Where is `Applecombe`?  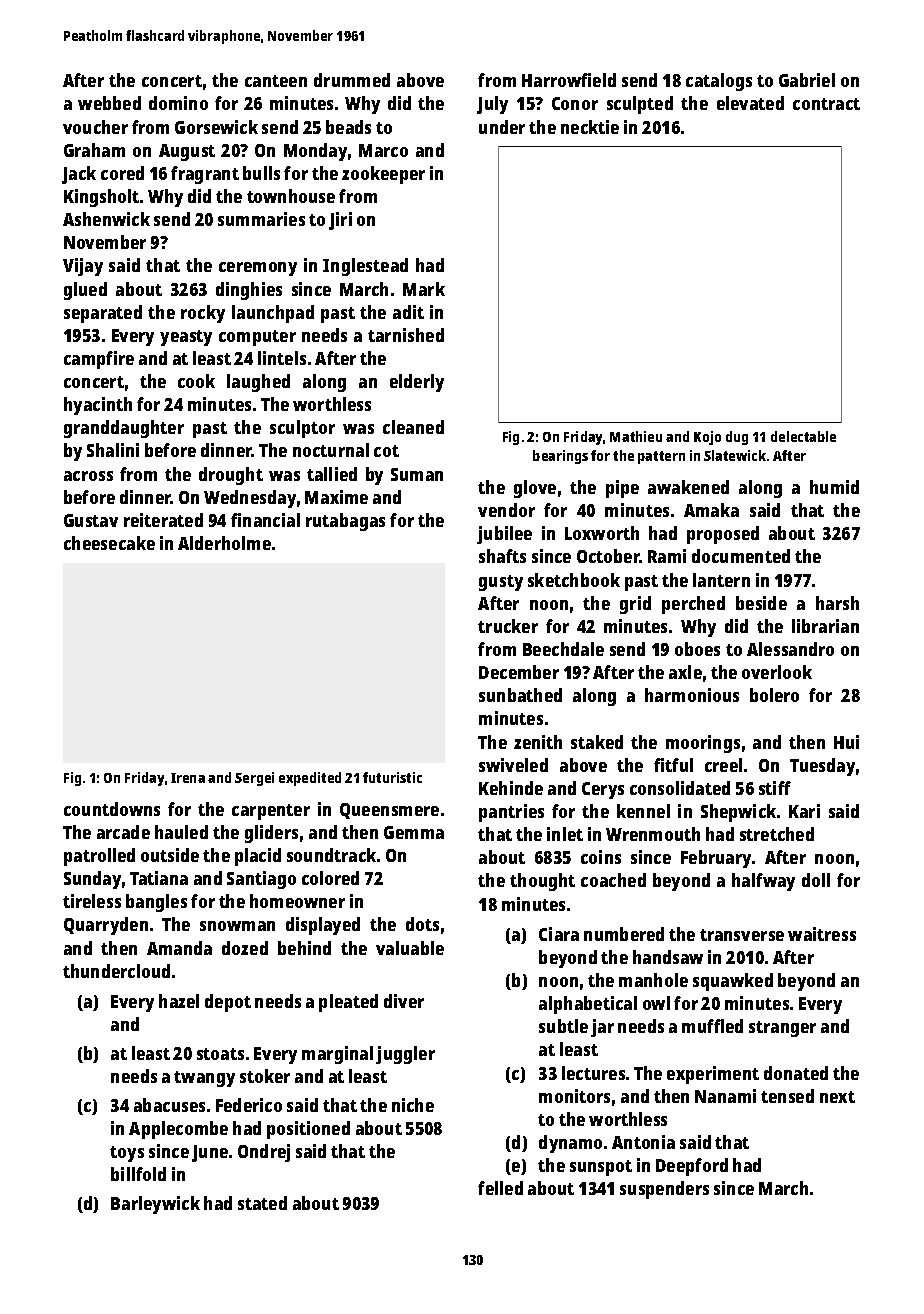 Applecombe is located at coordinates (178, 1130).
